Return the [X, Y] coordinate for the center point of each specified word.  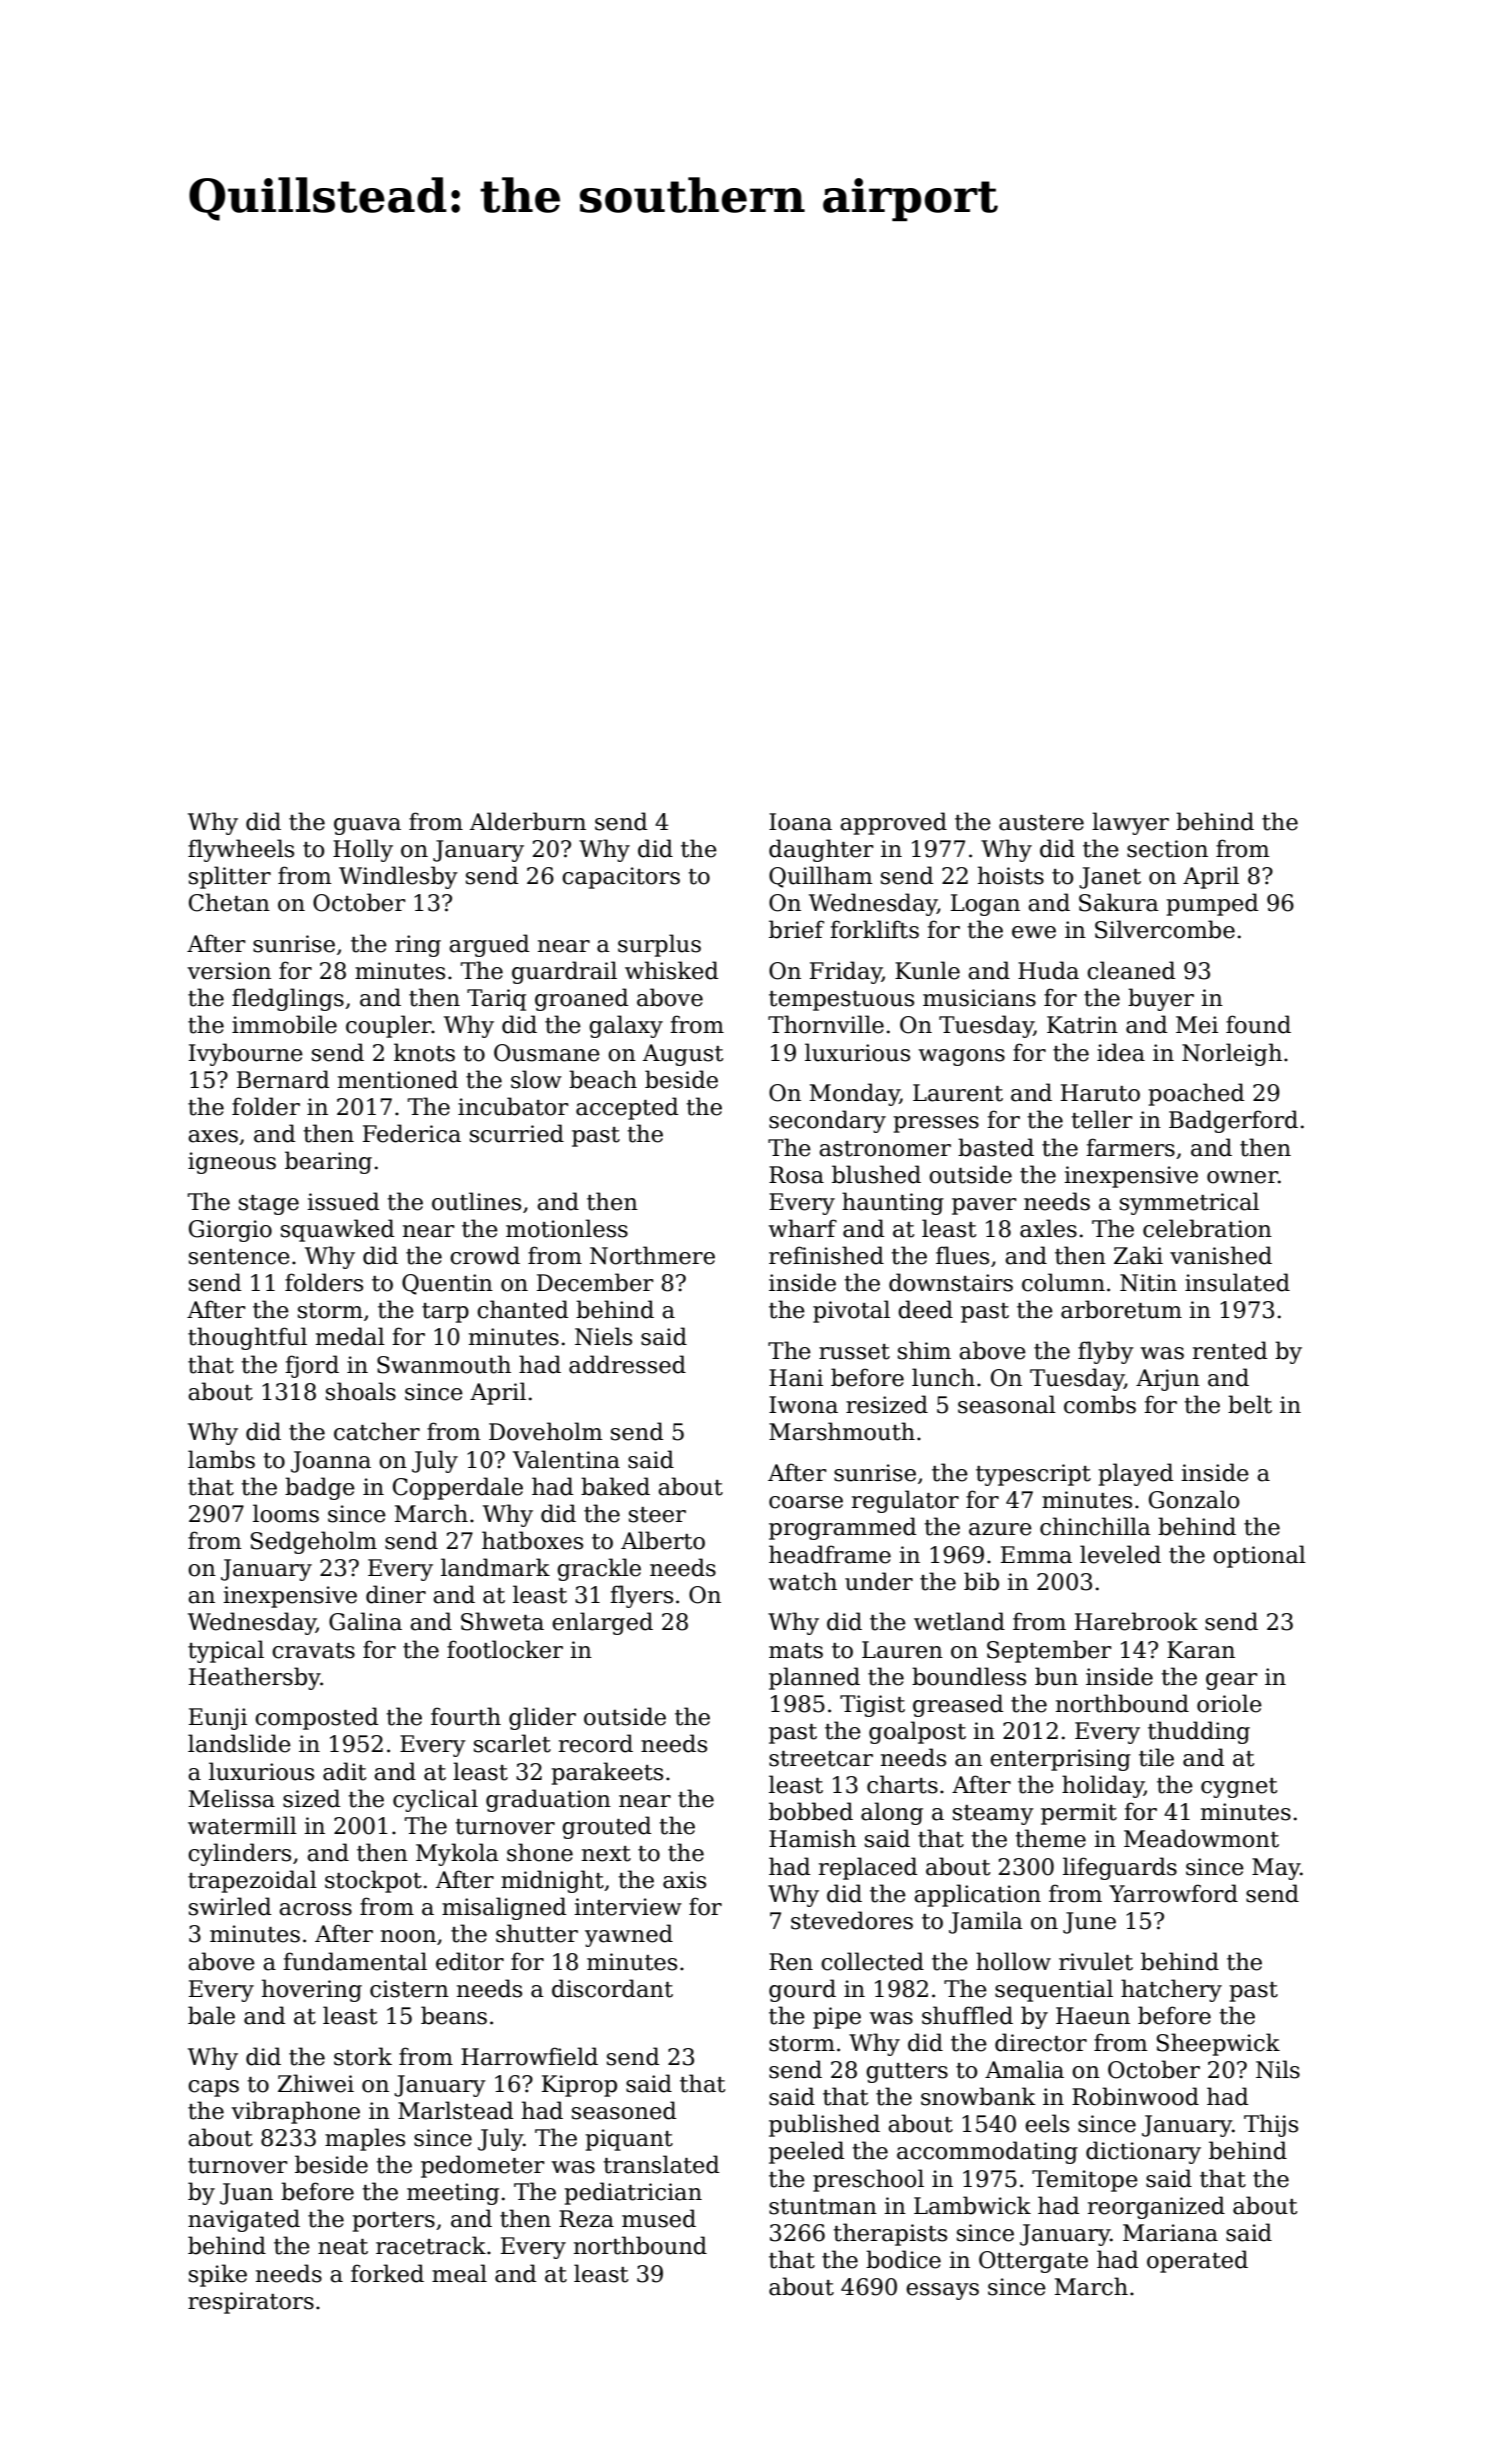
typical [226, 1651]
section [1167, 849]
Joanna [331, 1462]
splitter [230, 877]
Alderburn [528, 821]
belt [1250, 1404]
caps [213, 2088]
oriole [1229, 1703]
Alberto [663, 1540]
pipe [837, 2018]
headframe [830, 1554]
